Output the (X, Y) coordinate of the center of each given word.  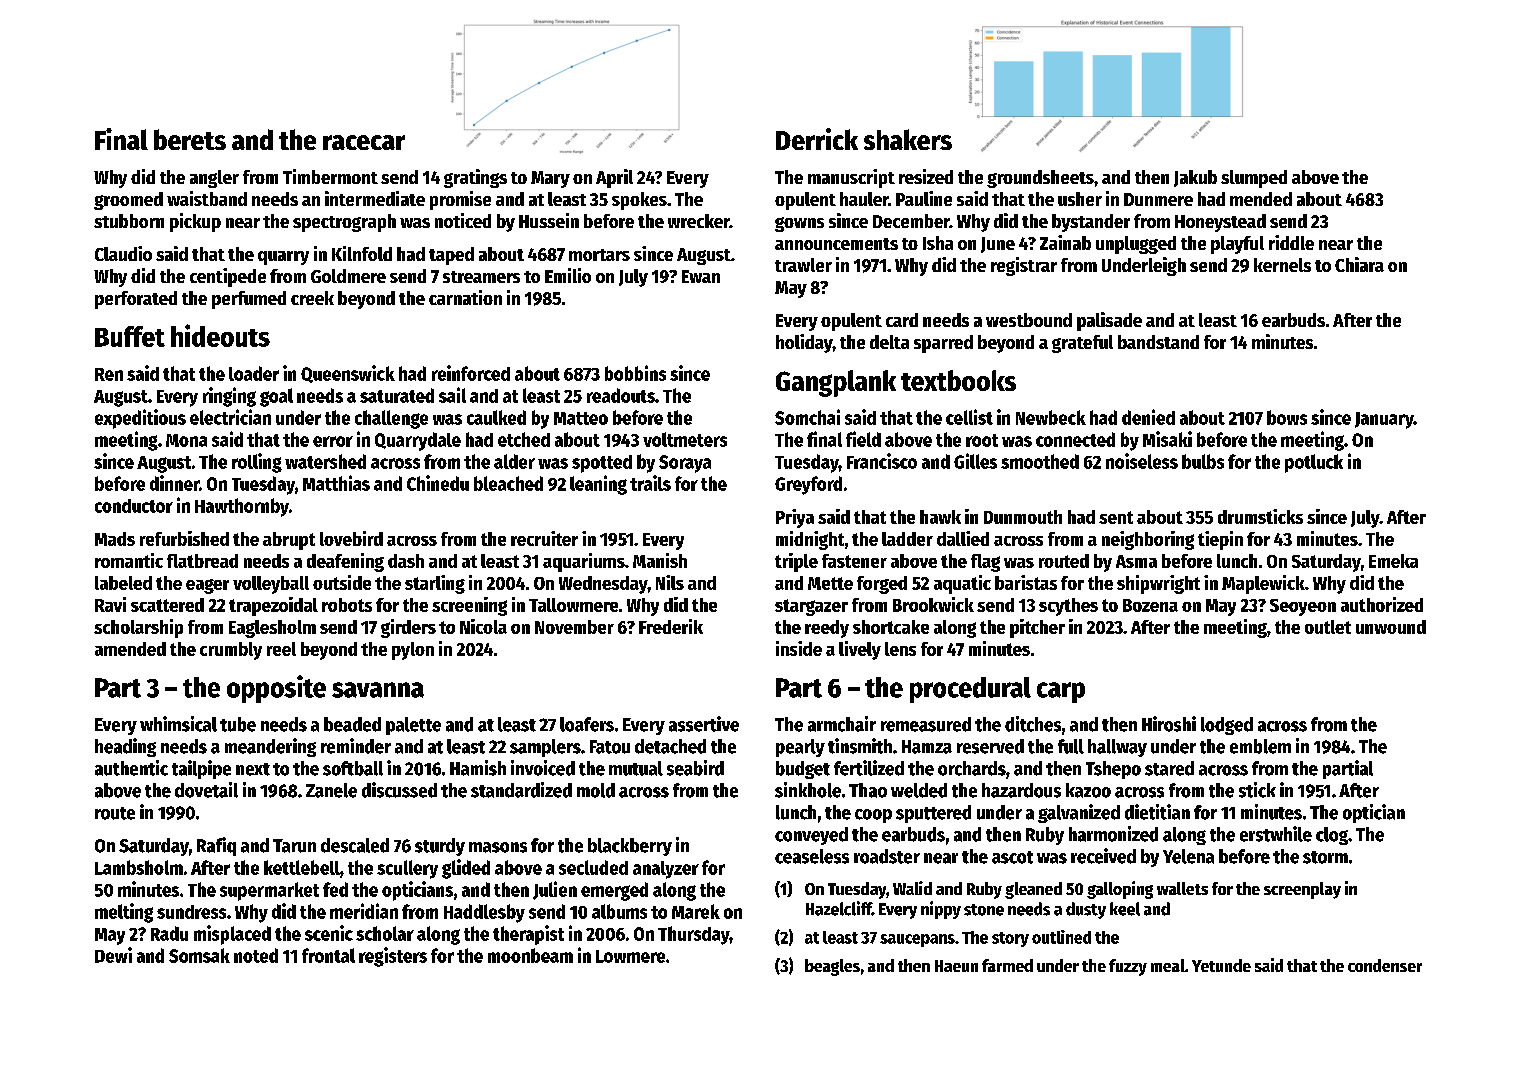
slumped (1254, 179)
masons (498, 847)
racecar (364, 142)
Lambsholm (139, 867)
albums (619, 911)
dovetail (206, 790)
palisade (1109, 321)
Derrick (817, 139)
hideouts (220, 335)
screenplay (1302, 890)
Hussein (549, 220)
